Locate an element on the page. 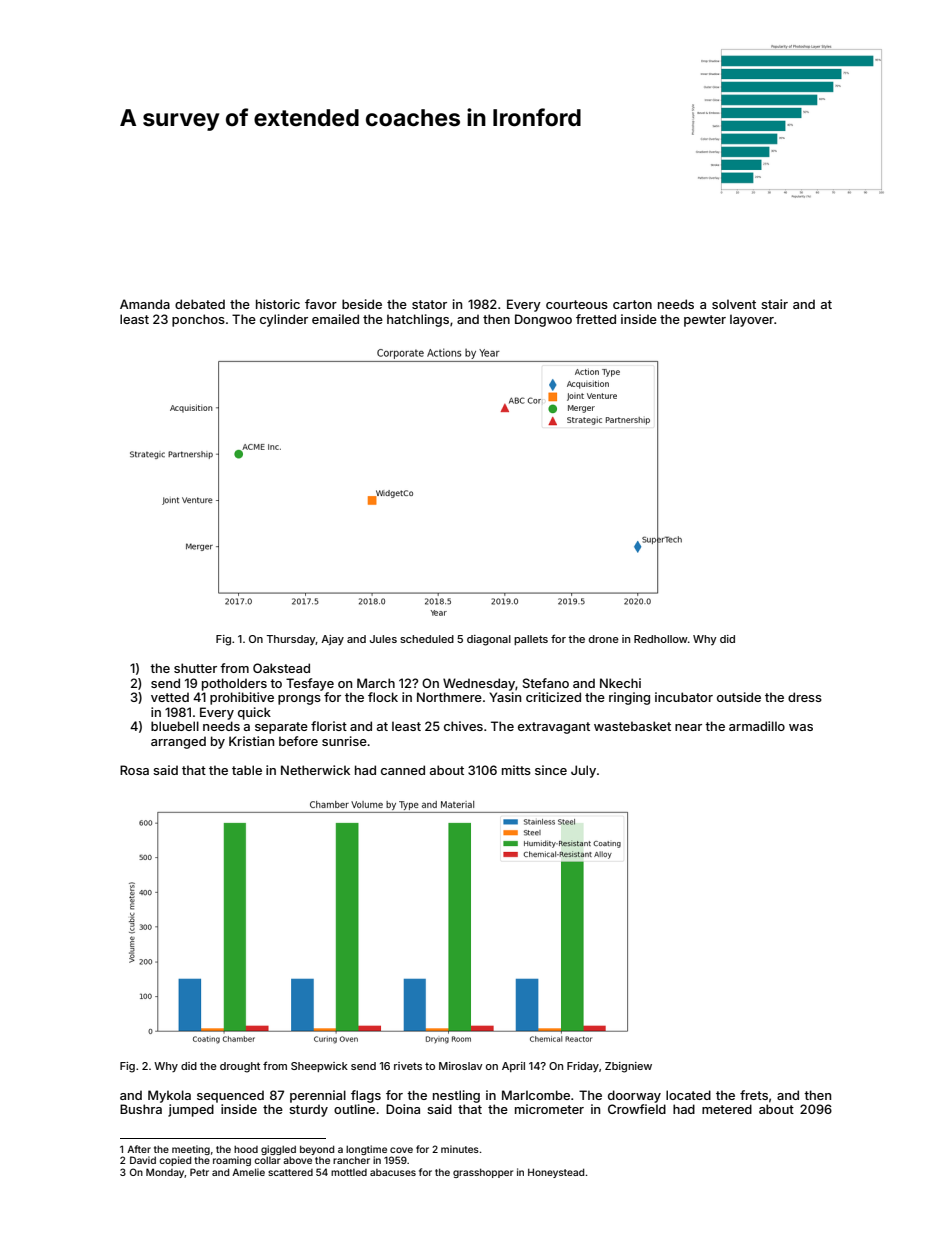  stair is located at coordinates (774, 304).
